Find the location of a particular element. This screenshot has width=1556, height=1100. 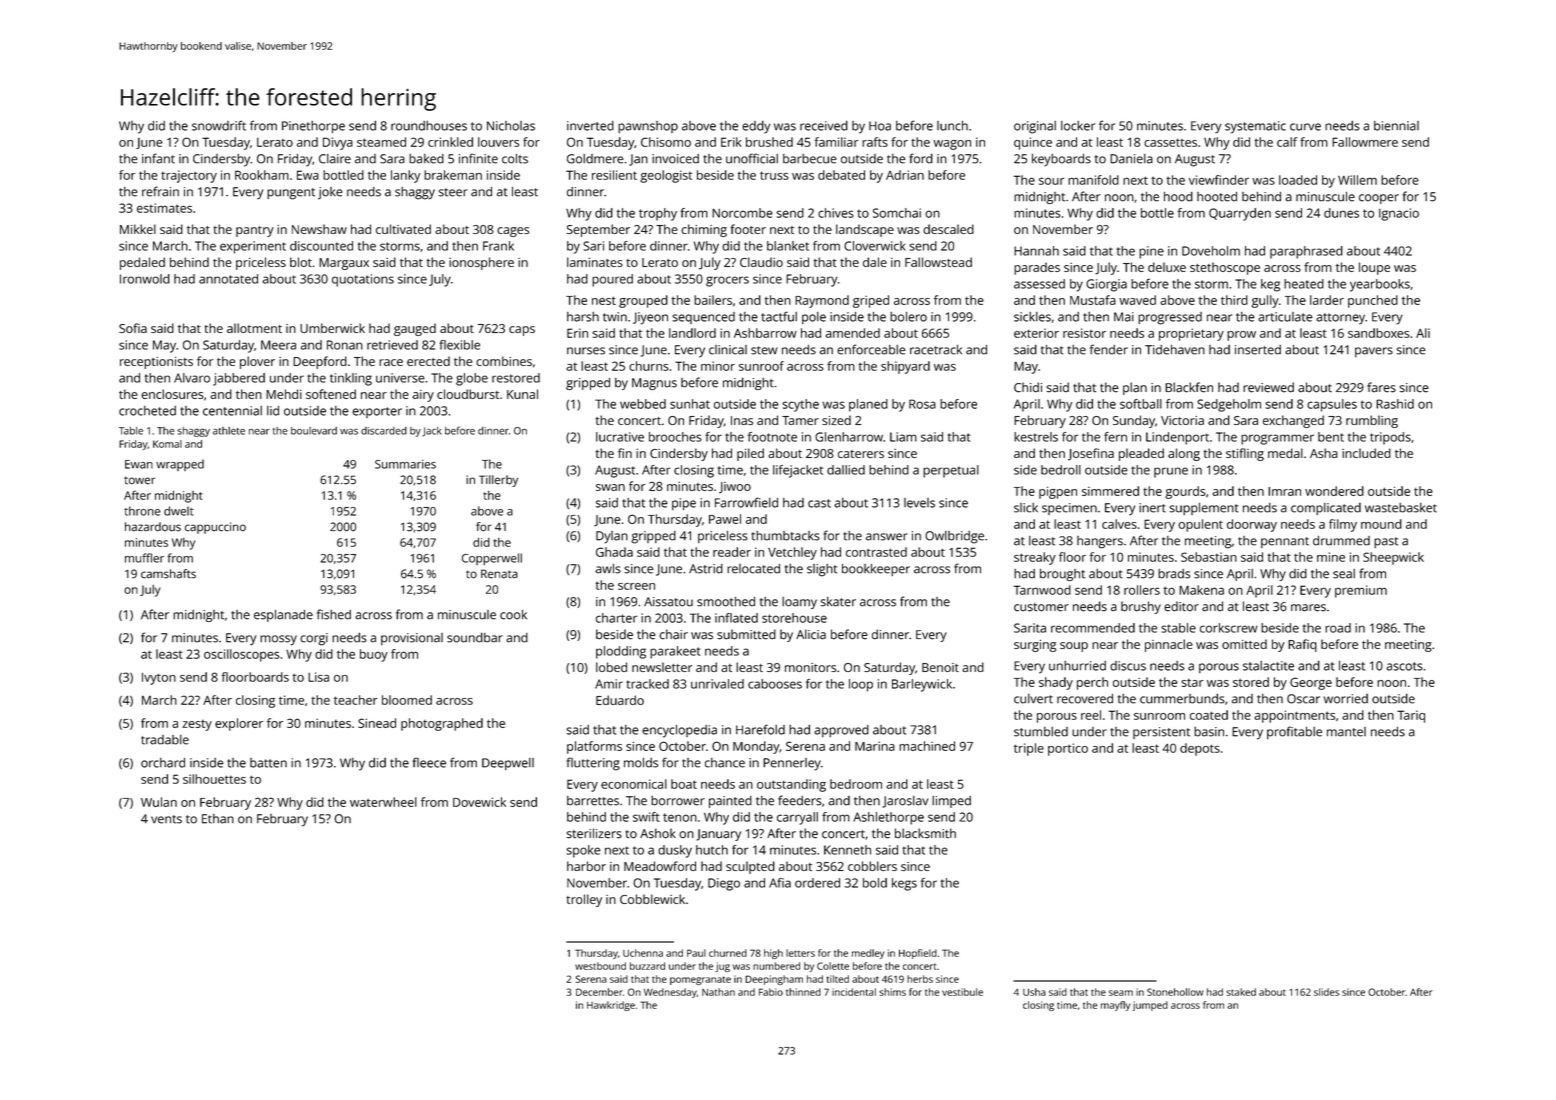

snowdrift is located at coordinates (219, 125).
